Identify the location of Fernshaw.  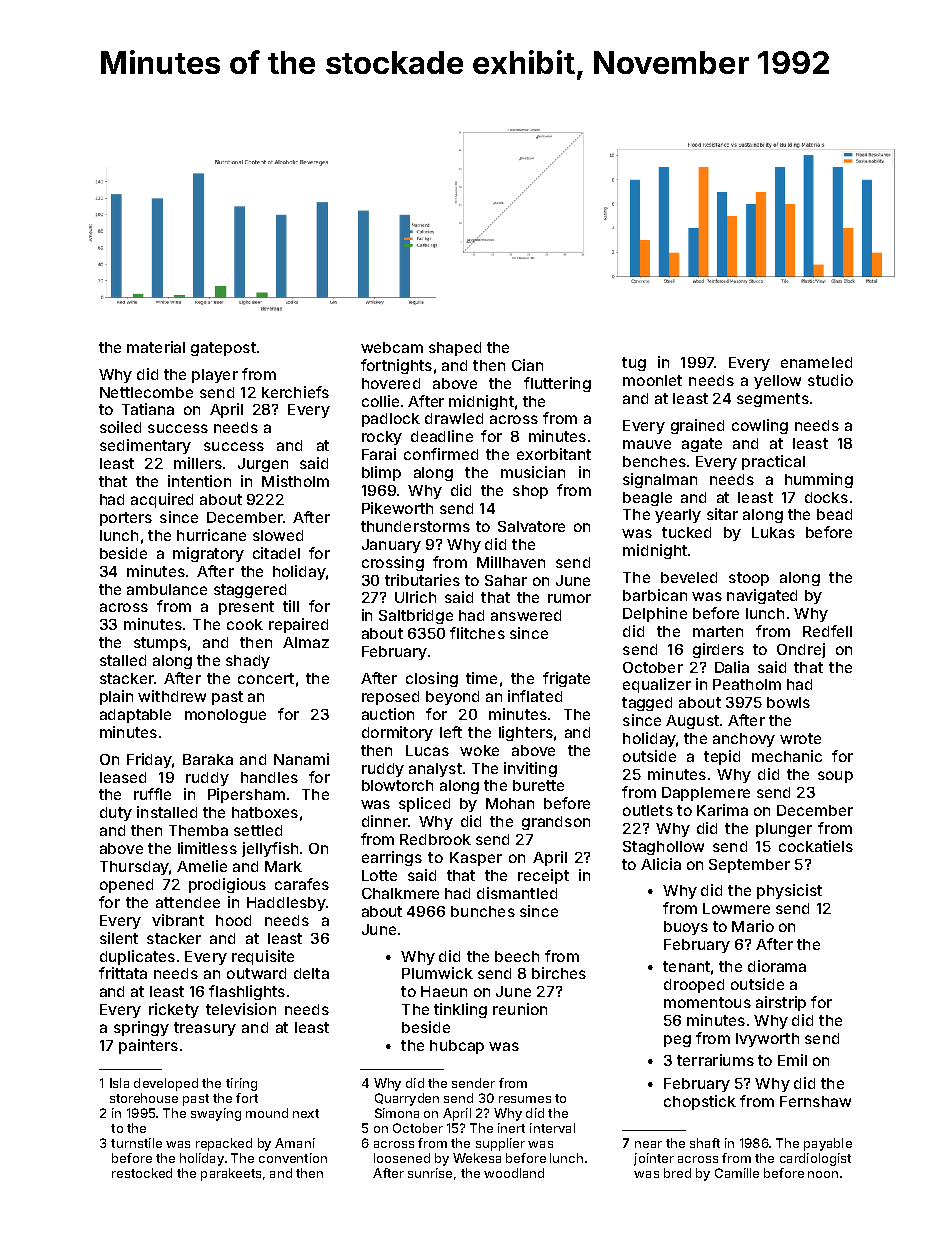
(815, 1101).
